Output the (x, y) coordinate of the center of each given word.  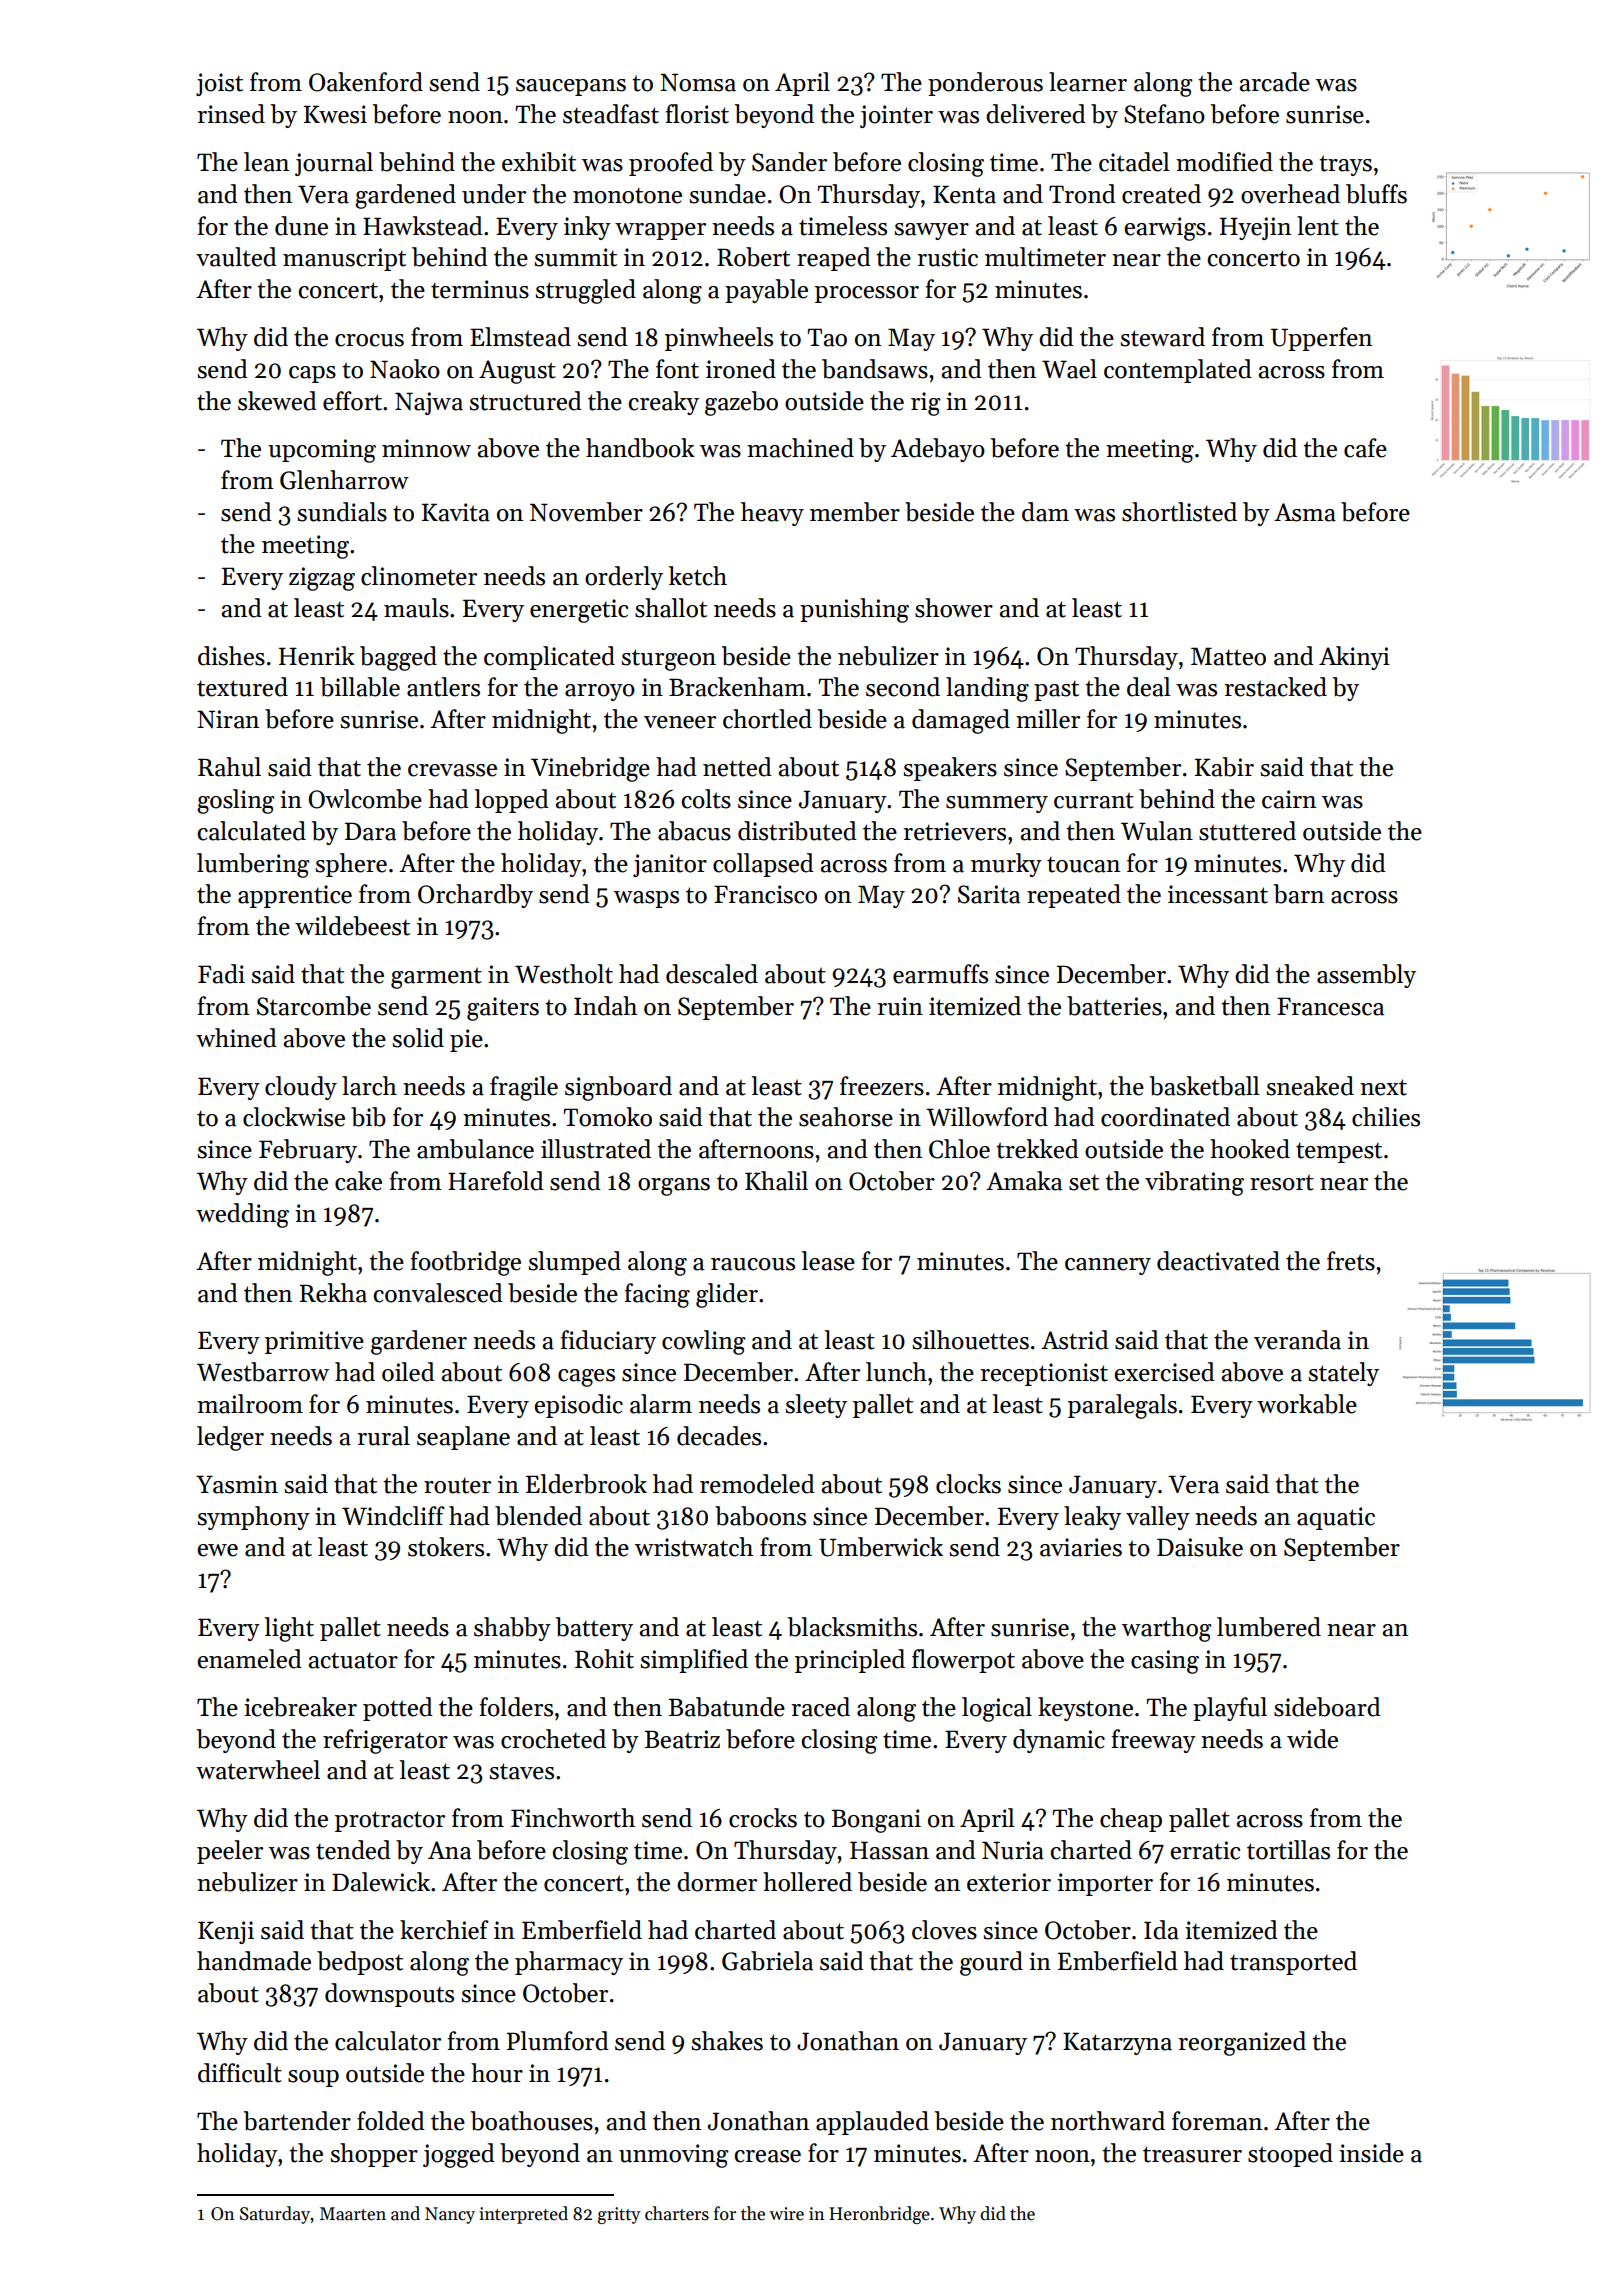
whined (236, 1038)
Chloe (959, 1149)
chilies (1386, 1117)
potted (398, 1709)
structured (525, 401)
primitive (314, 1342)
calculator (388, 2041)
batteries (1114, 1006)
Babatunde (726, 1707)
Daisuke (1200, 1547)
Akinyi (1354, 658)
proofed (671, 164)
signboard (618, 1088)
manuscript (344, 259)
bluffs (1376, 194)
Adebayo (938, 450)
